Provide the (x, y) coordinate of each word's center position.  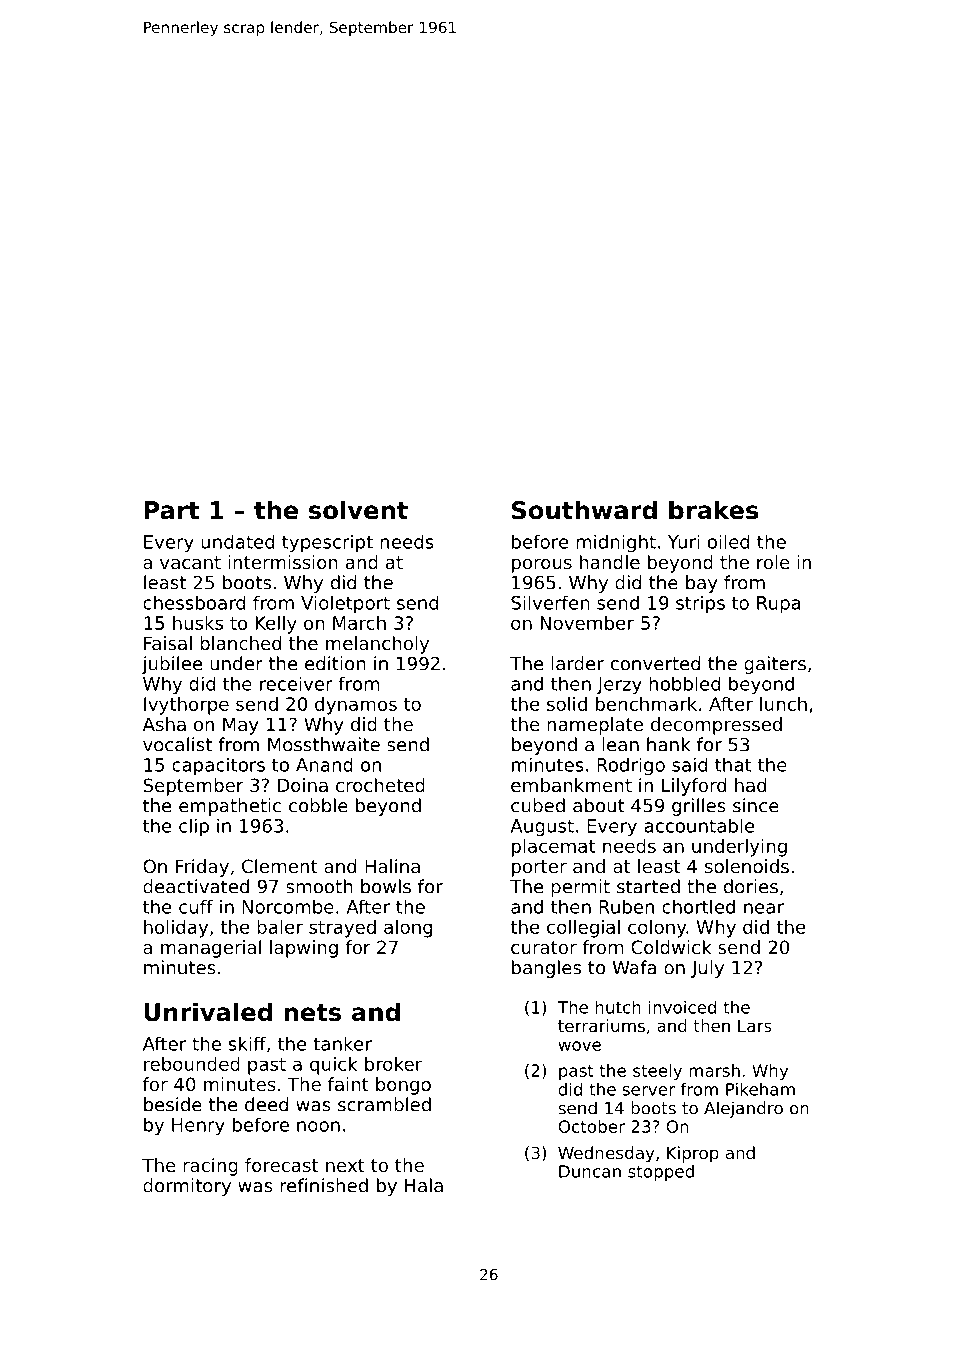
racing (210, 1167)
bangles (546, 969)
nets (312, 1013)
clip (194, 827)
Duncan (590, 1171)
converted (655, 663)
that (733, 764)
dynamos (356, 706)
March (359, 623)
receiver (296, 683)
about (599, 805)
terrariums (601, 1025)
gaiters (775, 665)
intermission (283, 562)
